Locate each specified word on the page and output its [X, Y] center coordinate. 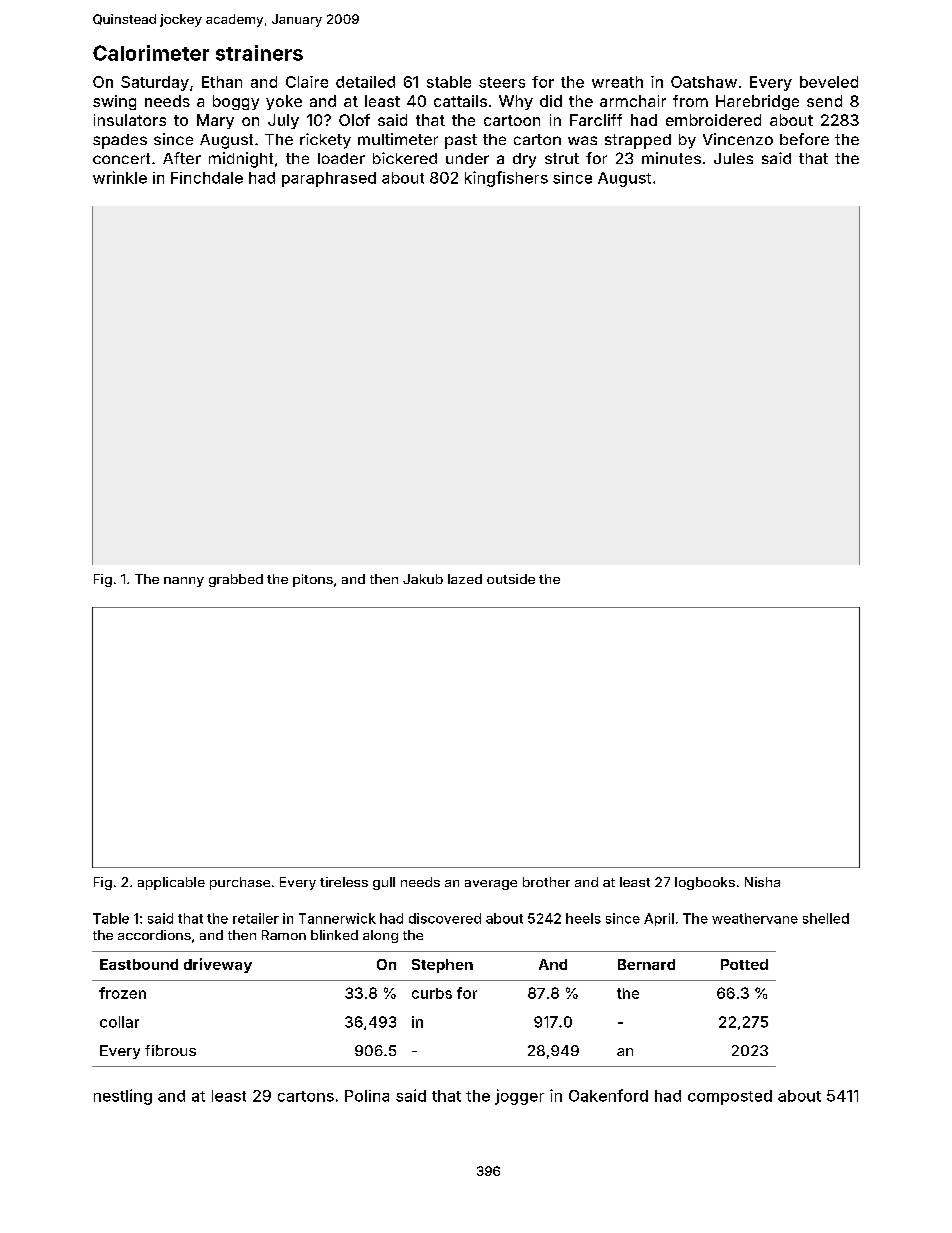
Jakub [423, 579]
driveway [218, 965]
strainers [259, 53]
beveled [829, 82]
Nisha [762, 882]
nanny [184, 582]
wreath [617, 82]
